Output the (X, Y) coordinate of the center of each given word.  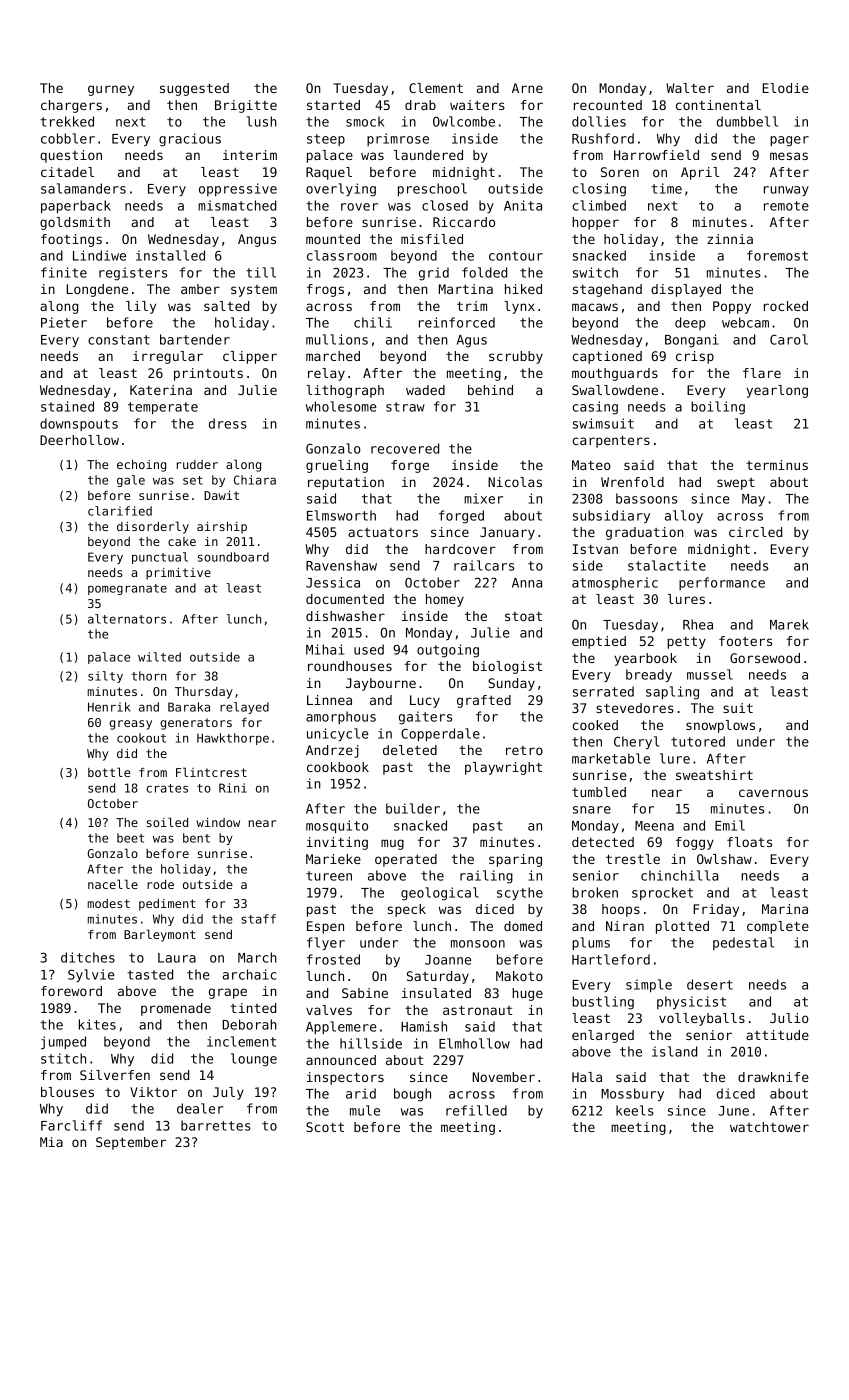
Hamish (424, 1026)
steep (326, 140)
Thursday (204, 693)
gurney (111, 90)
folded (484, 272)
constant (119, 340)
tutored (698, 741)
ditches (88, 957)
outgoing (448, 651)
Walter (690, 88)
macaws (595, 307)
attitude (777, 1035)
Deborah (250, 1024)
